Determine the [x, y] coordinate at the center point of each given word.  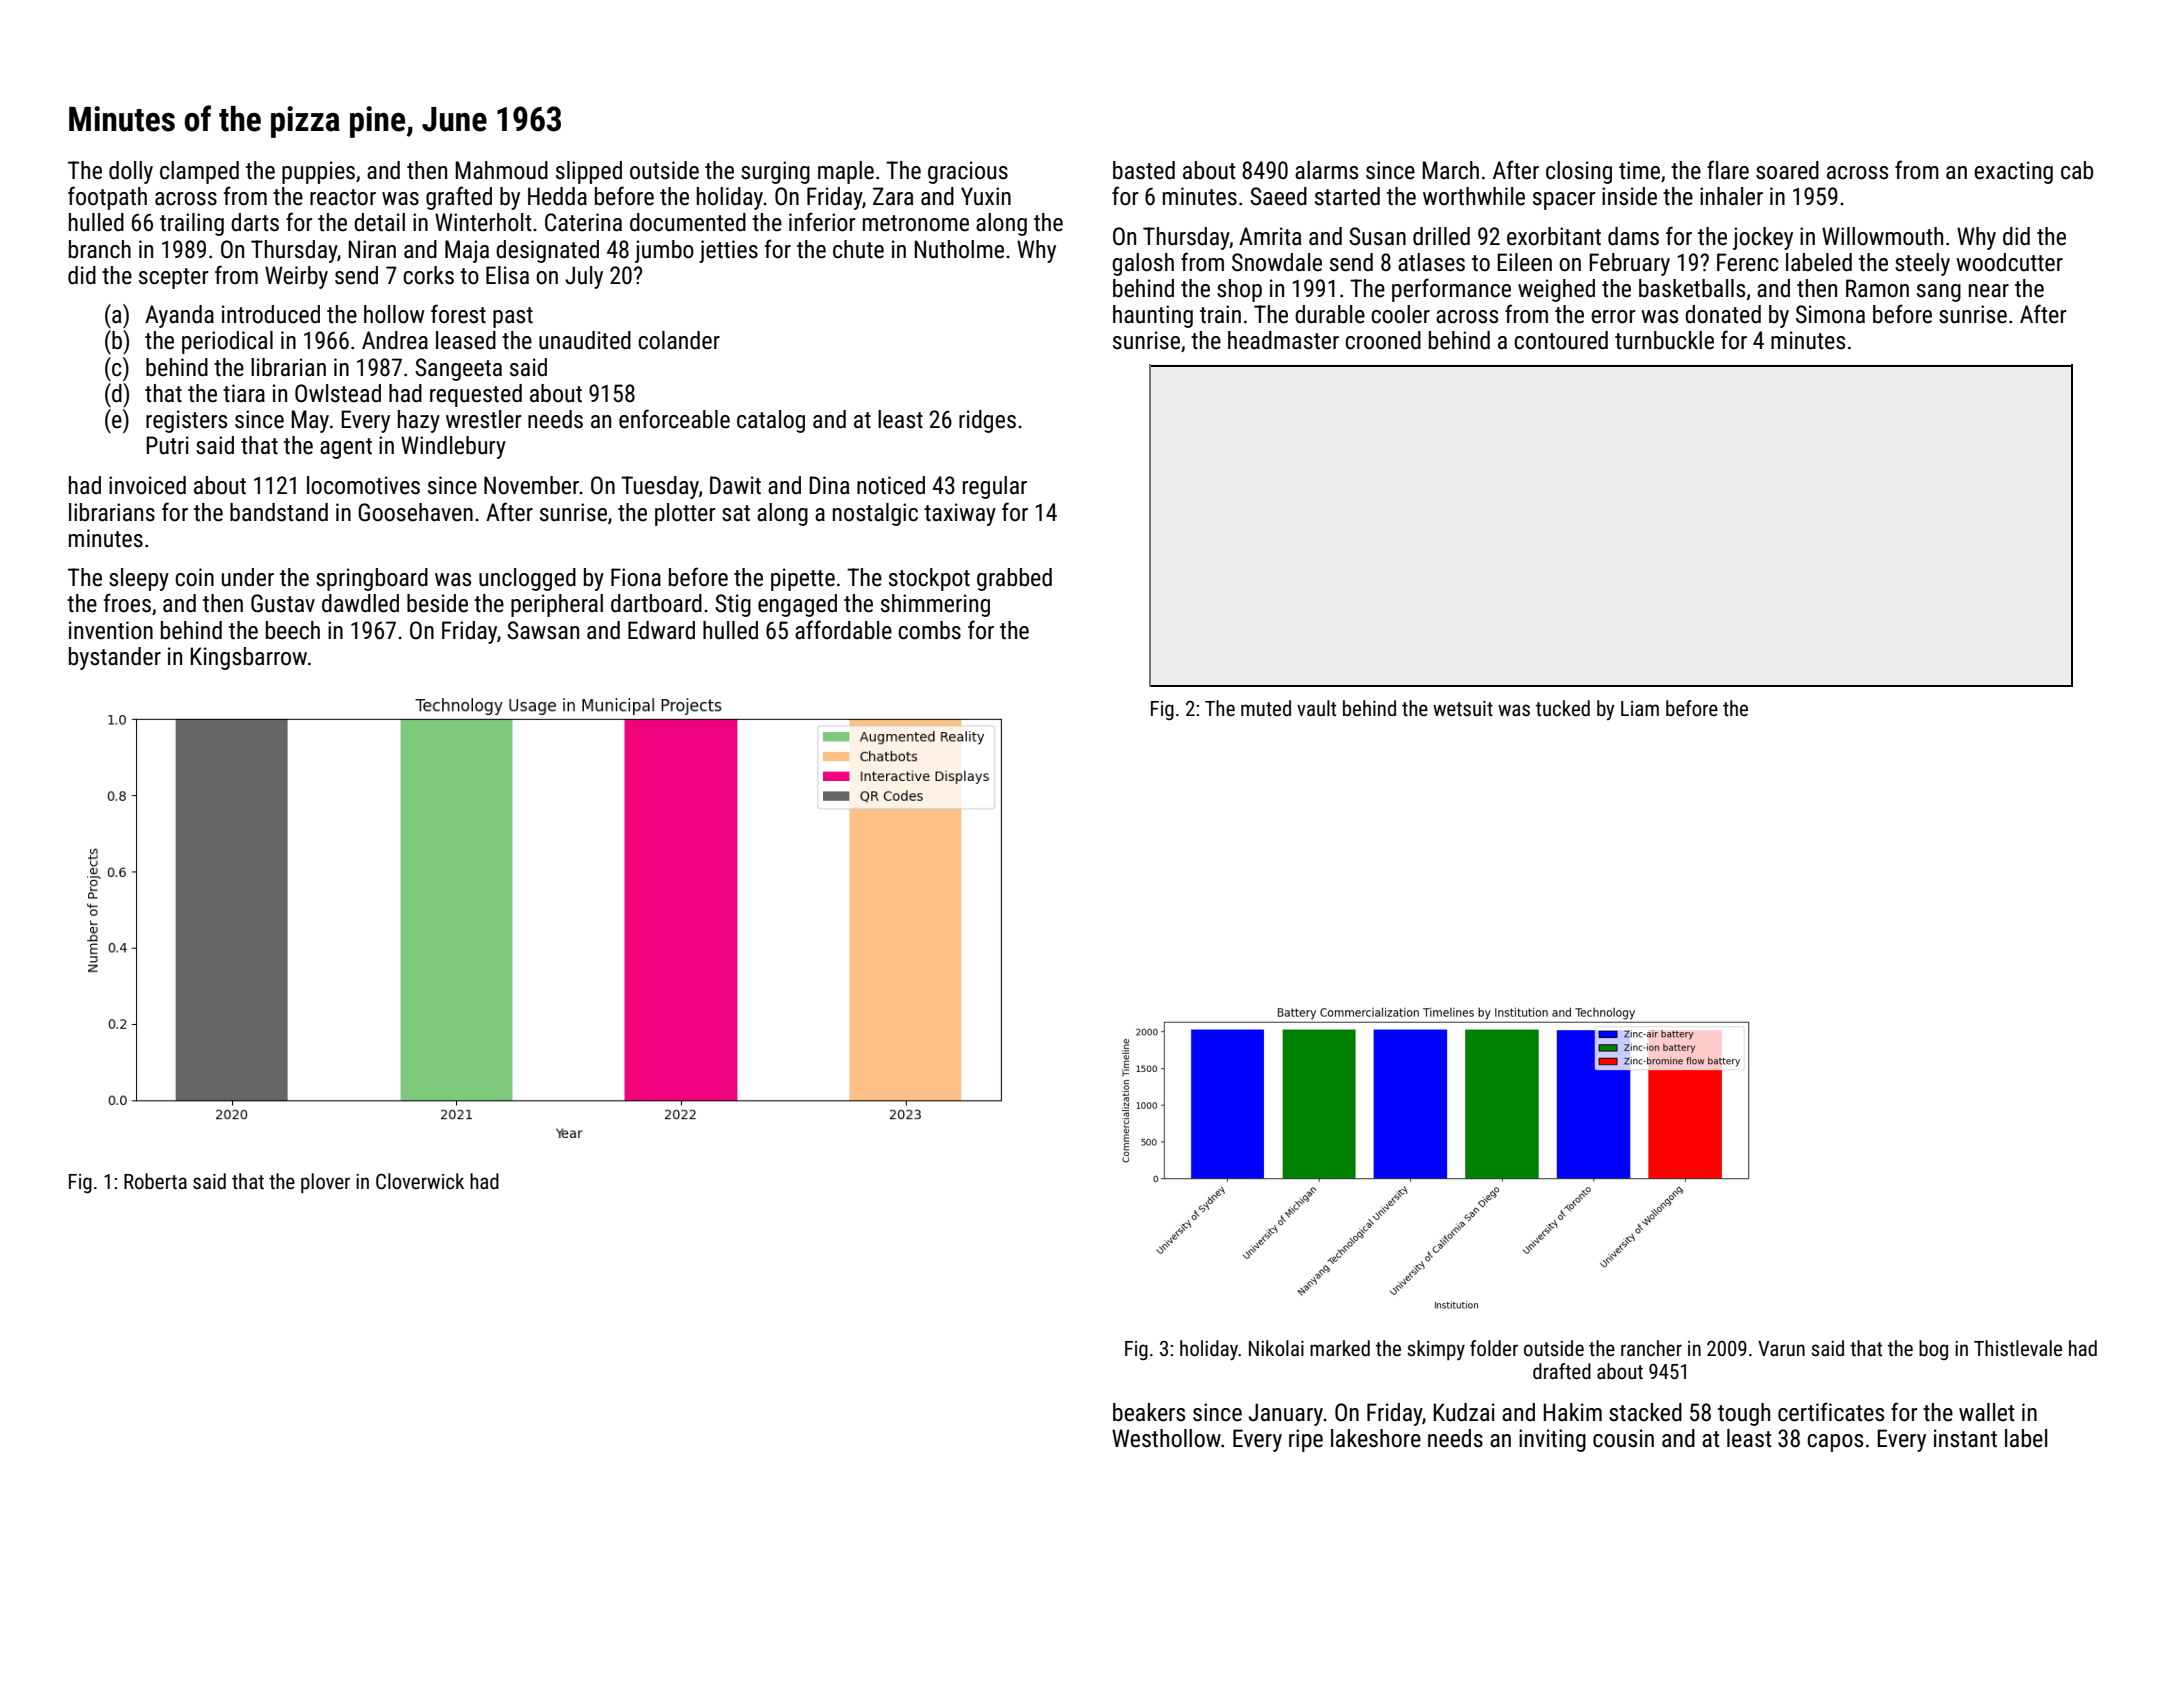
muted [1266, 708]
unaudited [585, 340]
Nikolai [1276, 1348]
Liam [1640, 708]
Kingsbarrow [248, 658]
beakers [1149, 1412]
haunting [1153, 316]
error [1613, 317]
